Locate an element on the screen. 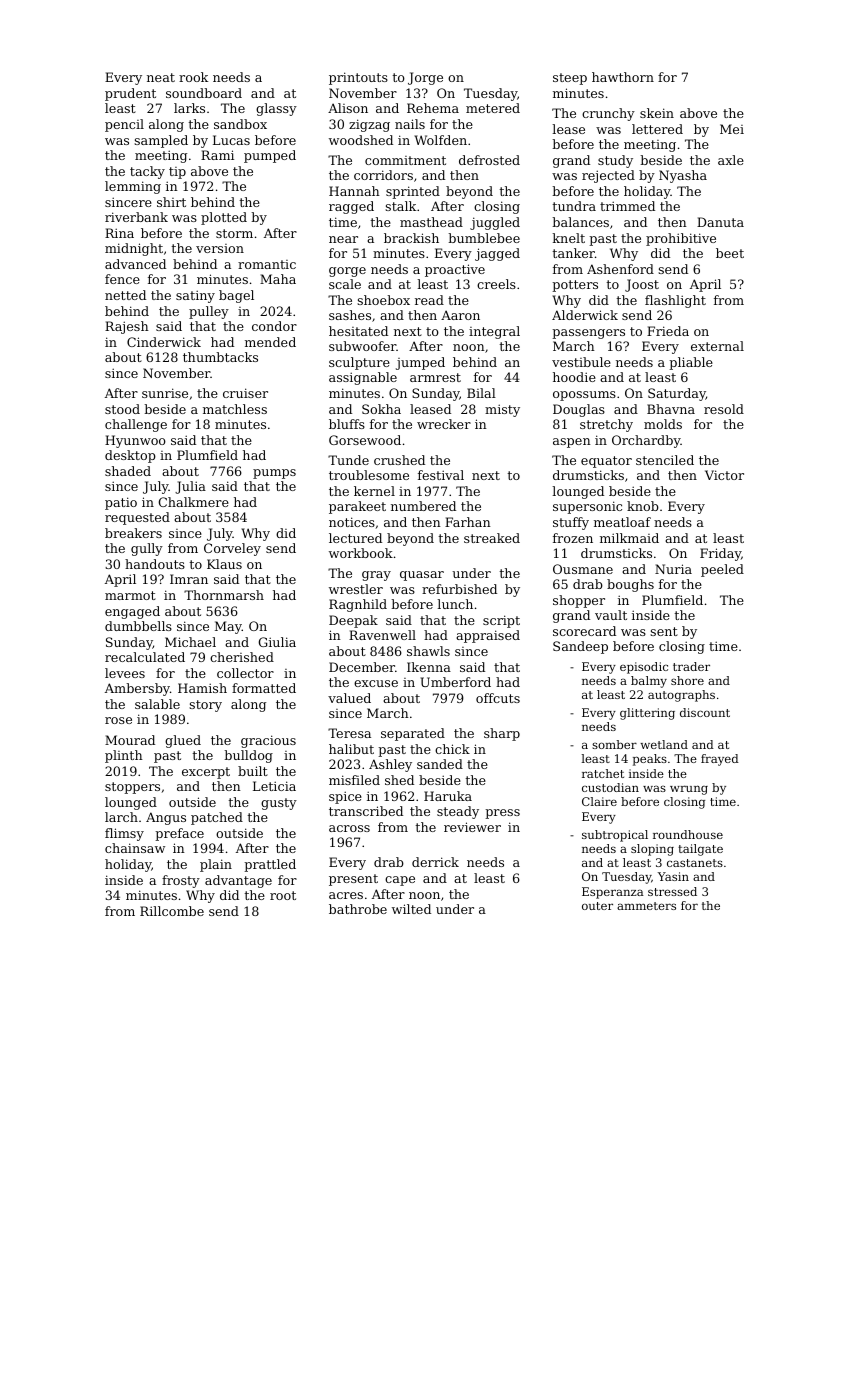  steep is located at coordinates (570, 79).
